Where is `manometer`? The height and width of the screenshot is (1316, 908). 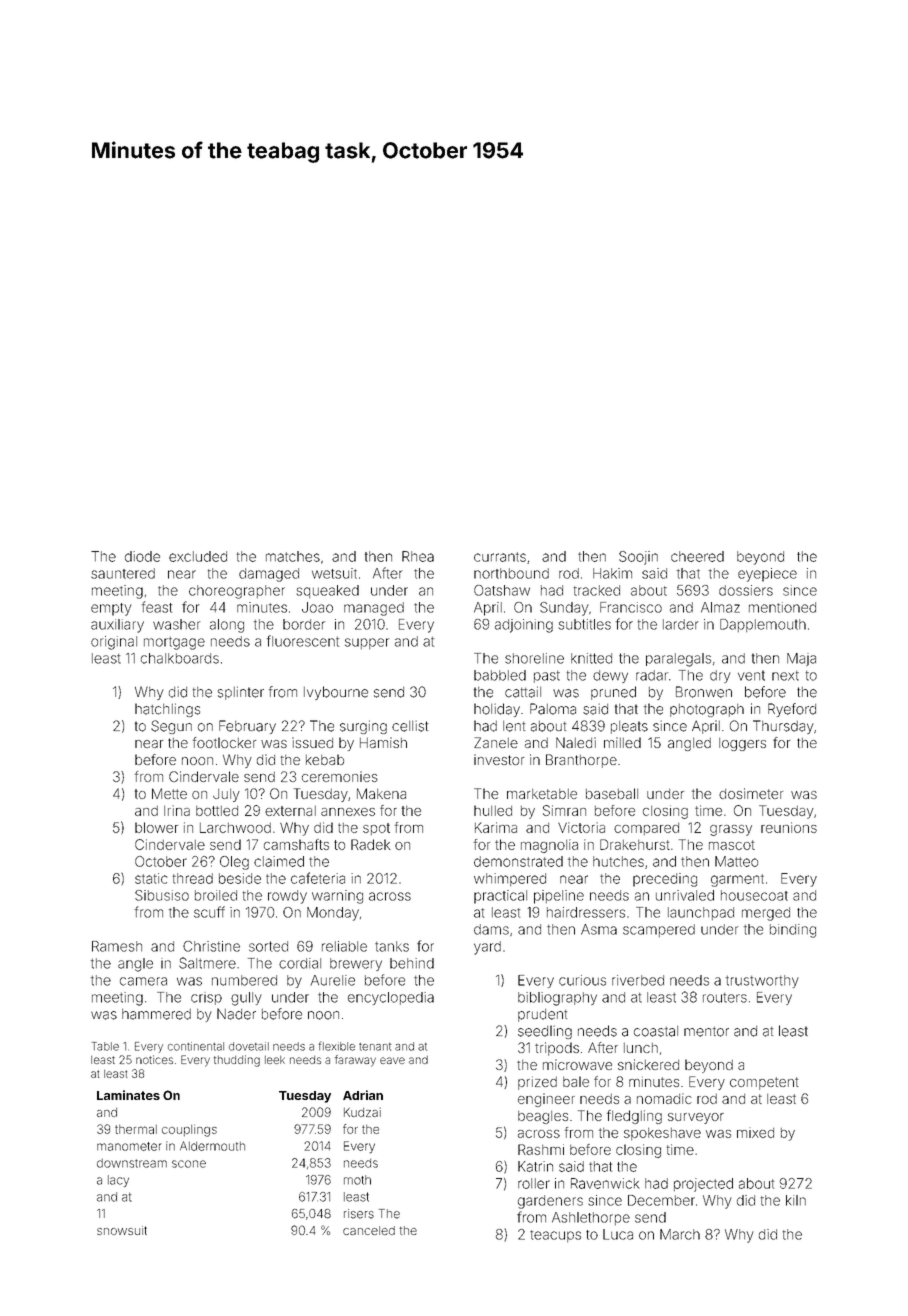
manometer is located at coordinates (129, 1146).
